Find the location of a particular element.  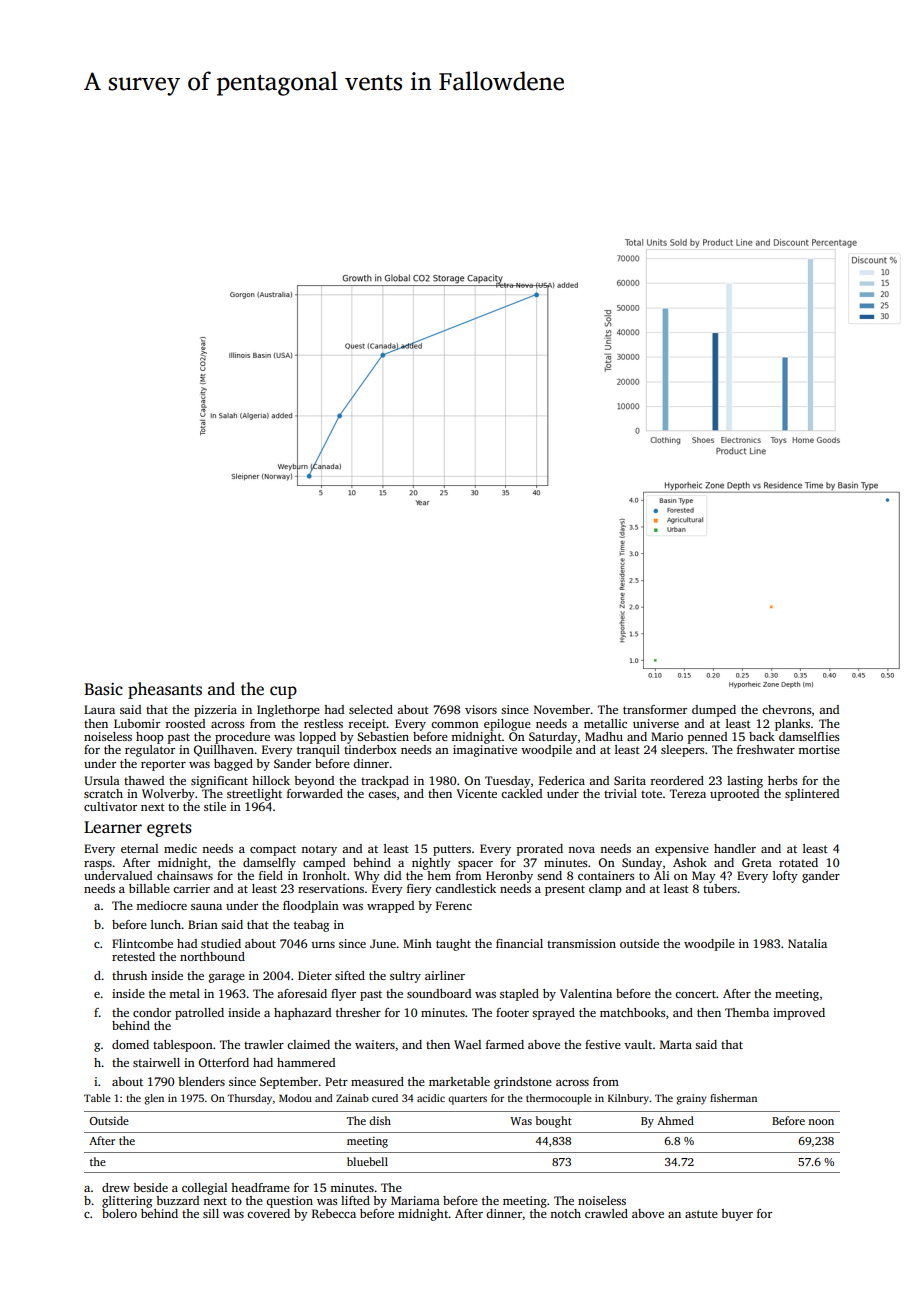

cup is located at coordinates (283, 692).
